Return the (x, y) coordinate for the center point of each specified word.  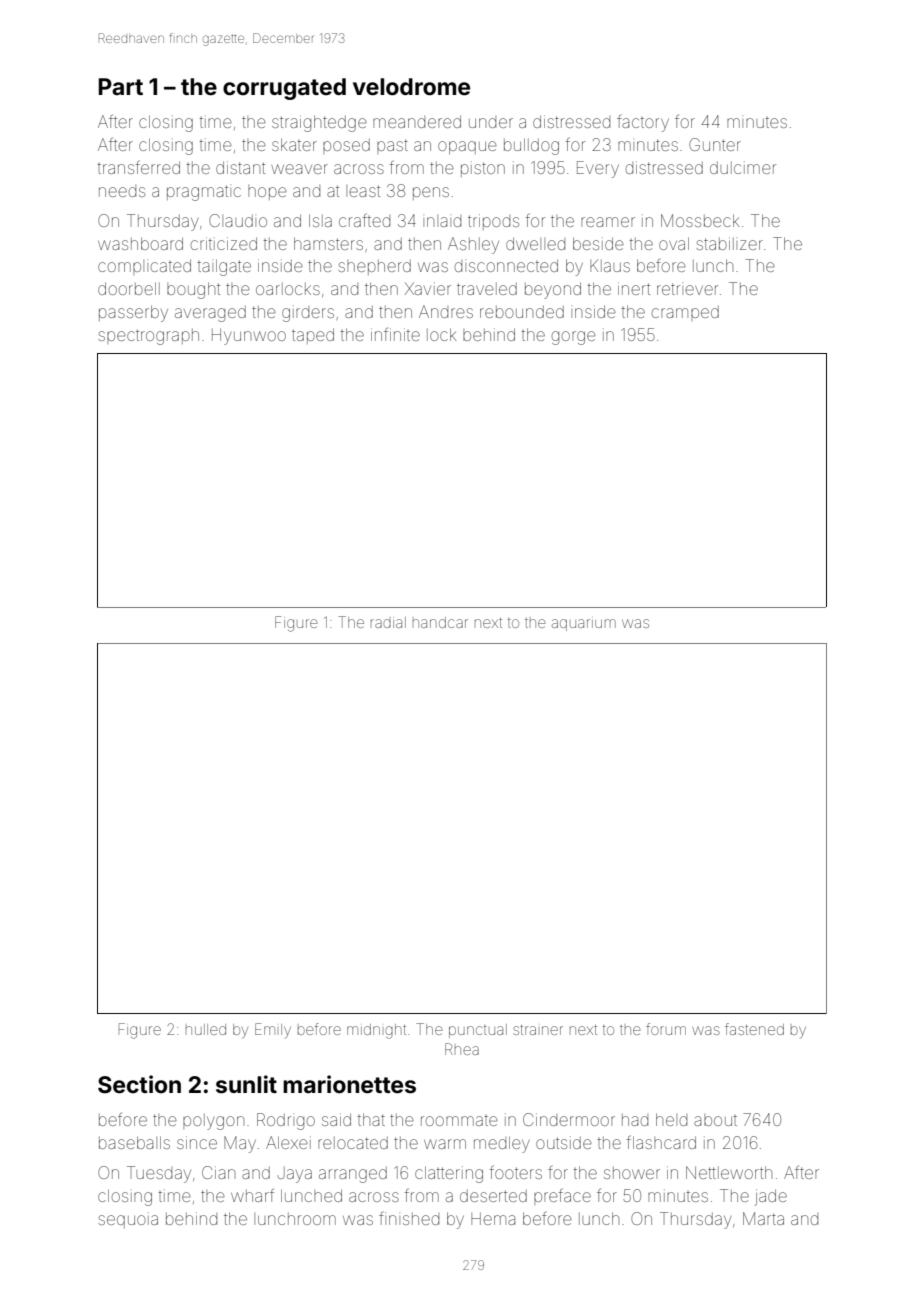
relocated (353, 1143)
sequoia (128, 1220)
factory (643, 123)
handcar (440, 622)
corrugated (284, 89)
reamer (608, 222)
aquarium (584, 625)
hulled (206, 1029)
